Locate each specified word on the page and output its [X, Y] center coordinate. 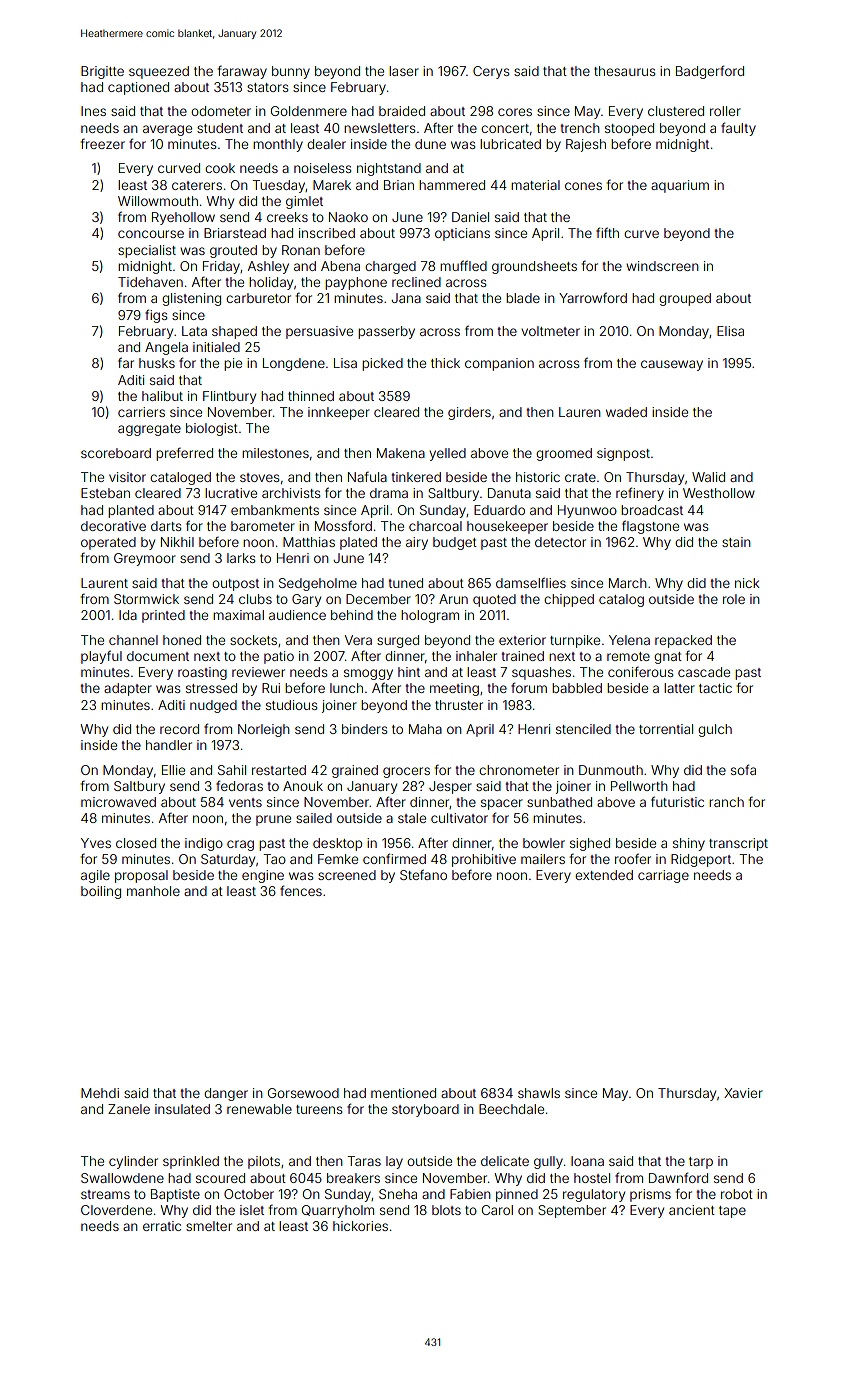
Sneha [398, 1194]
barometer [263, 526]
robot [737, 1194]
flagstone [650, 527]
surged [398, 641]
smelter [209, 1226]
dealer [326, 144]
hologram [430, 616]
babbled [577, 688]
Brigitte [102, 72]
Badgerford [710, 72]
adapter [128, 689]
